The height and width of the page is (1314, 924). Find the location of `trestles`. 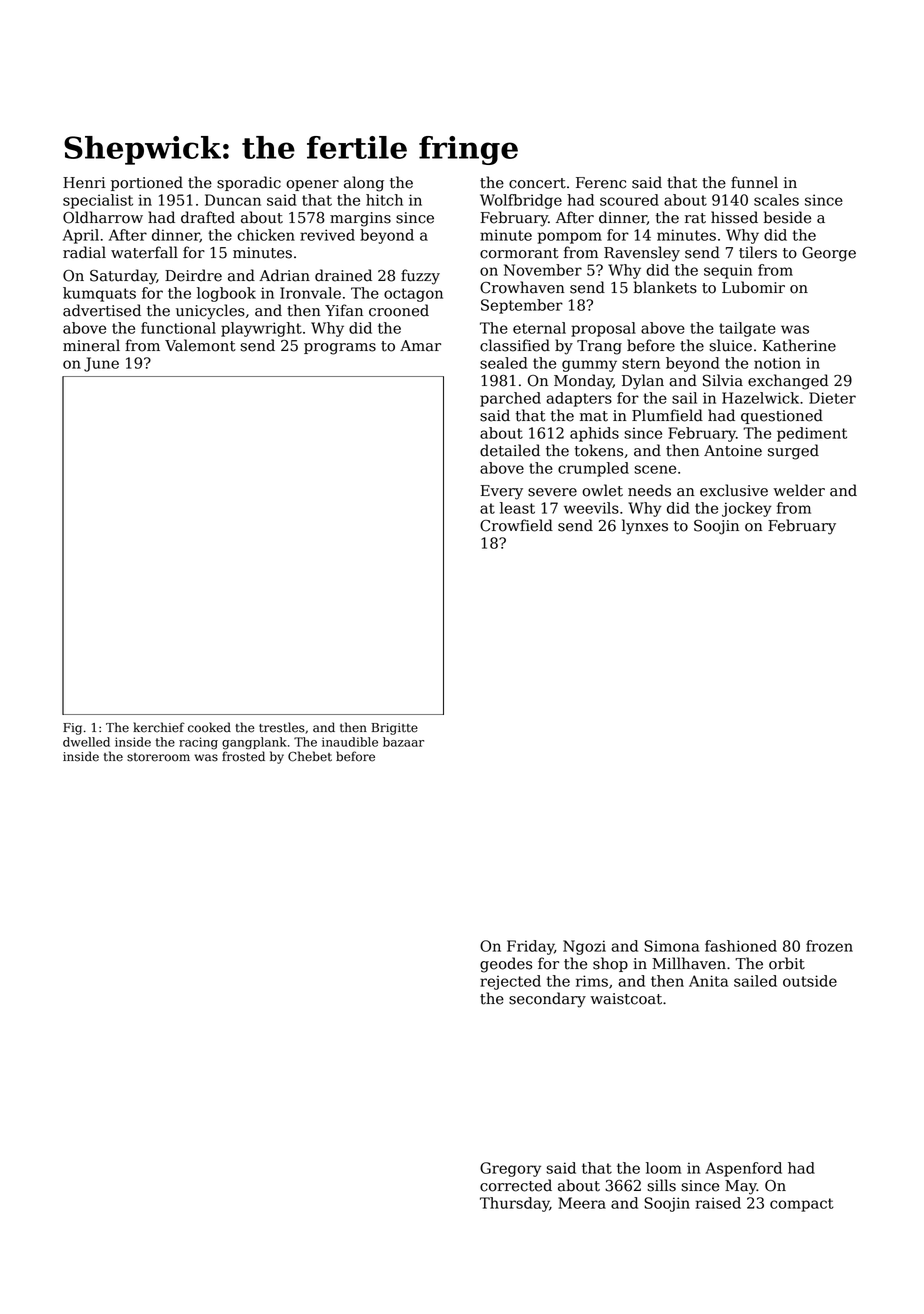

trestles is located at coordinates (282, 727).
